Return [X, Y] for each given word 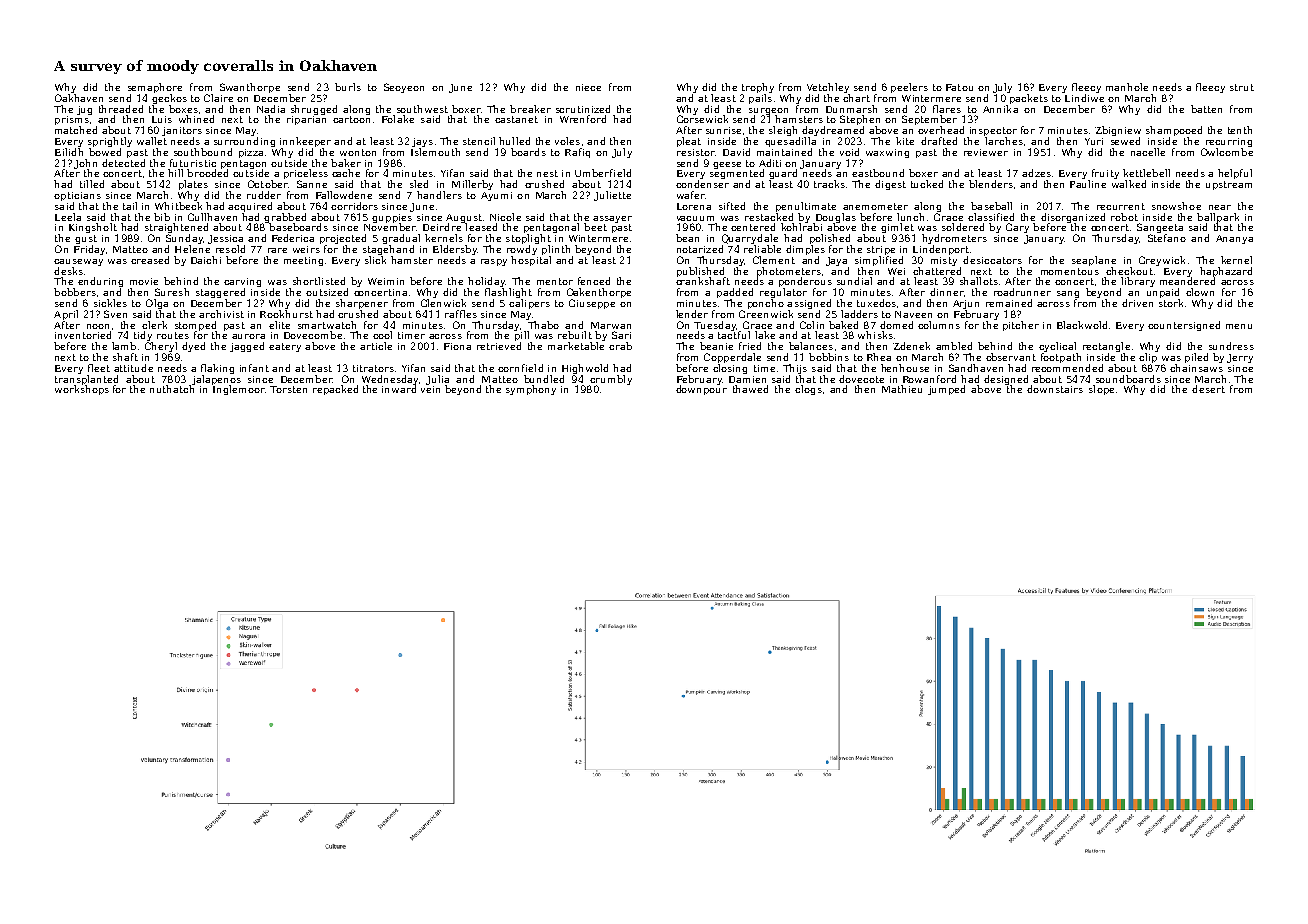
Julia [437, 380]
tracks [829, 184]
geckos [169, 99]
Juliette [612, 196]
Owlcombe [1227, 152]
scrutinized [583, 109]
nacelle [1148, 152]
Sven [115, 314]
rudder [264, 195]
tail [130, 206]
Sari [621, 335]
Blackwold [1082, 325]
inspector [993, 131]
